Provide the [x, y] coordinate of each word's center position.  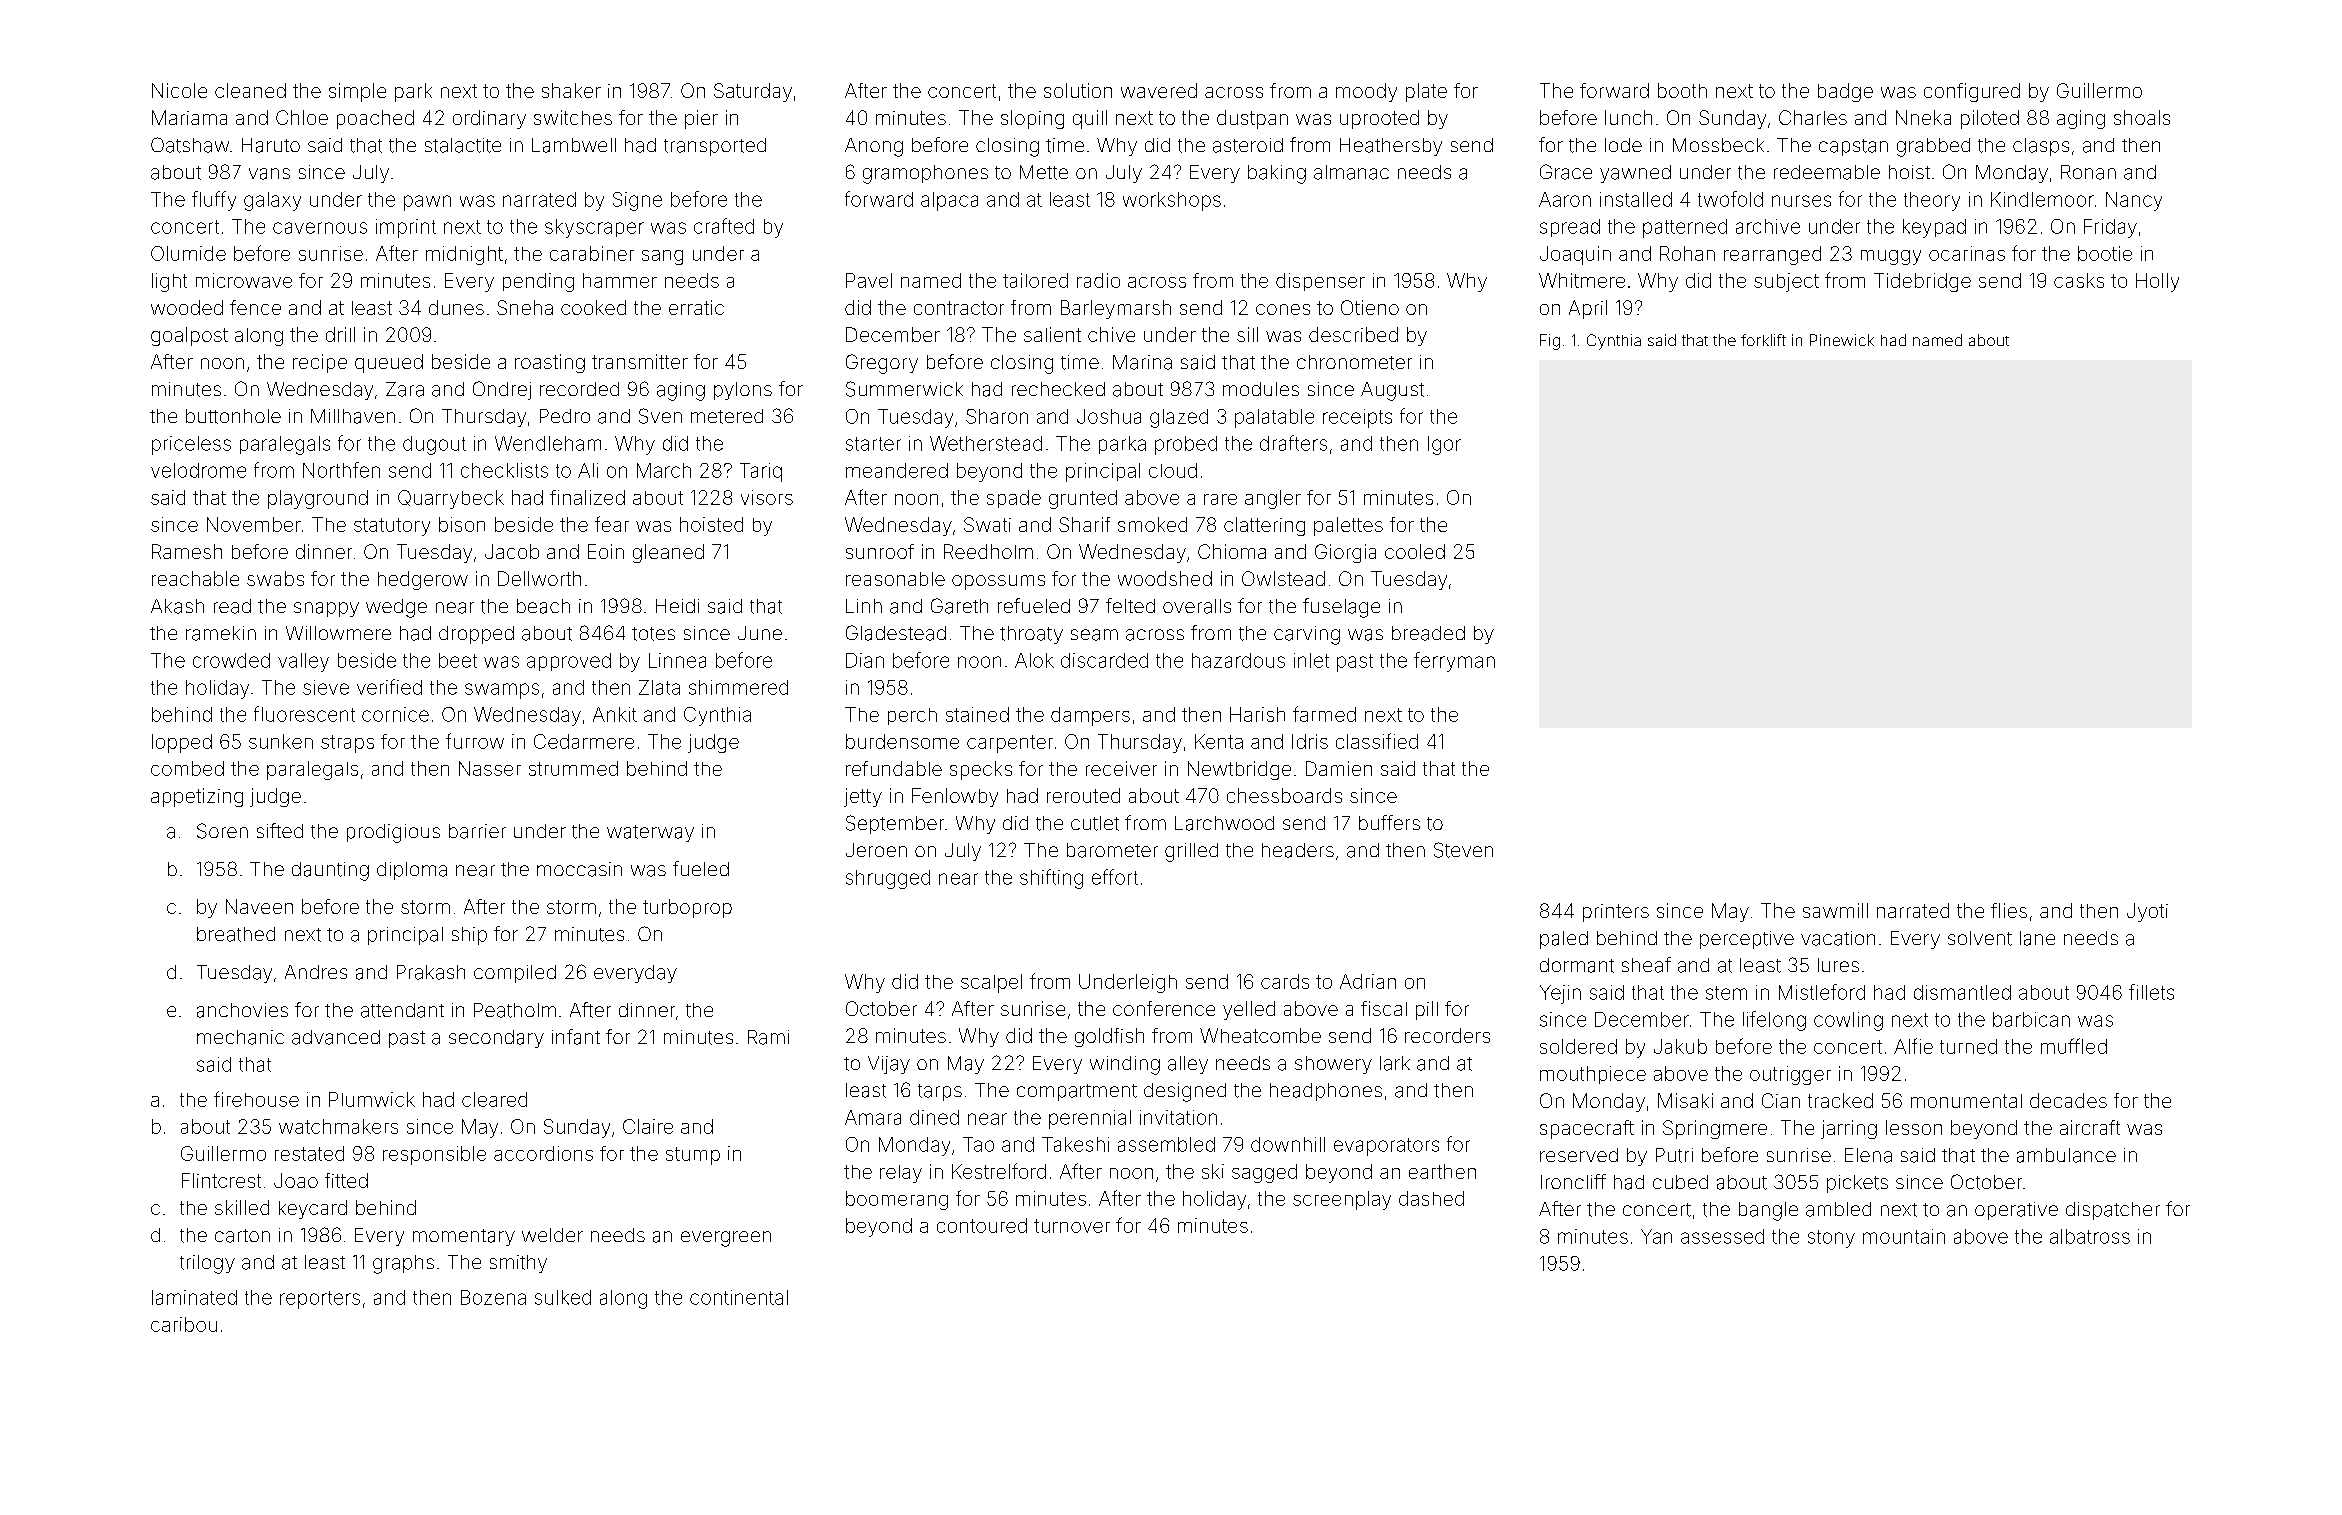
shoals [2142, 117]
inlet [1311, 660]
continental [739, 1297]
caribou [184, 1324]
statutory [392, 527]
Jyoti [2147, 912]
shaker [571, 90]
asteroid [1248, 145]
